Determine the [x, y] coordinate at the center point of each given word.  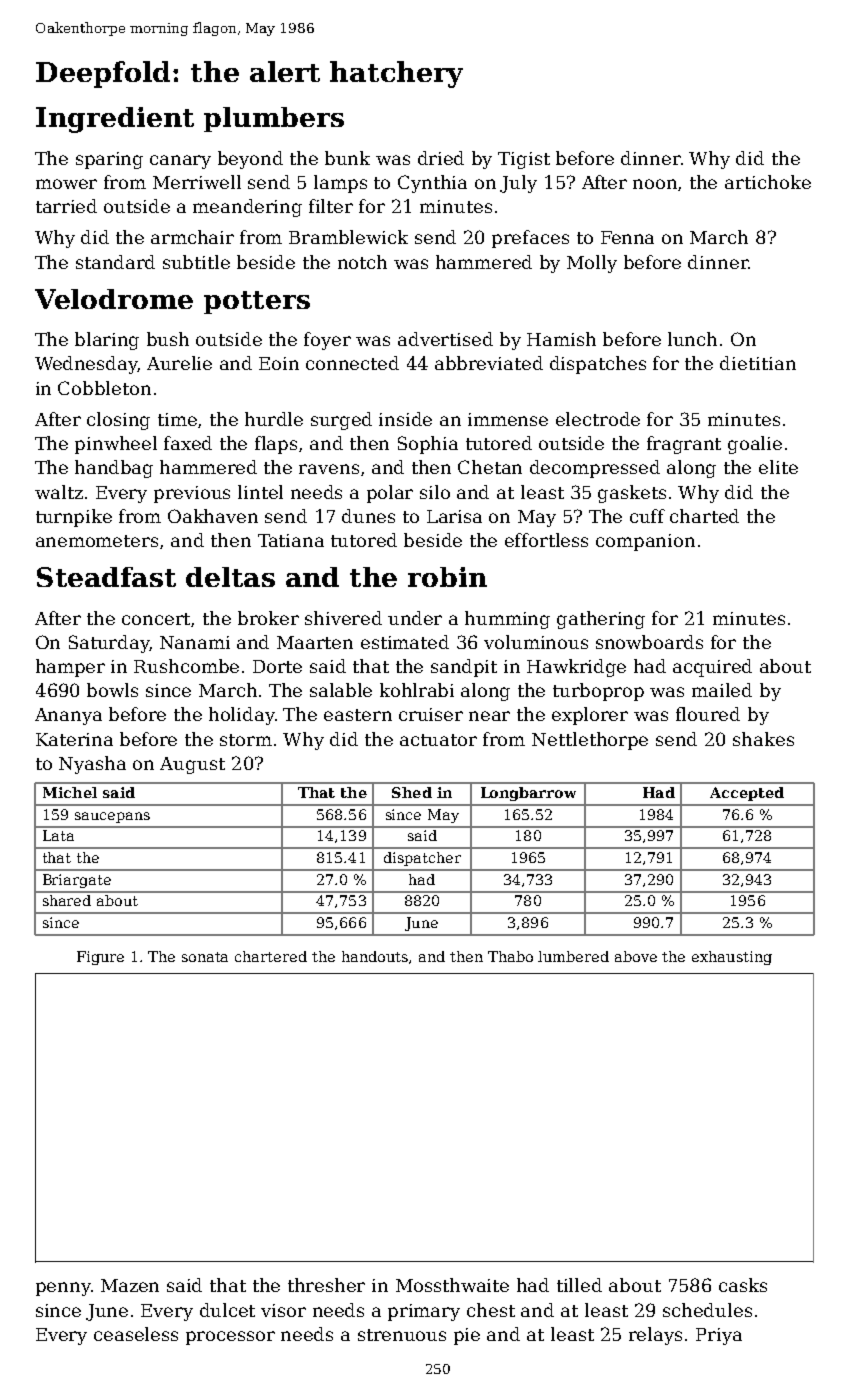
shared [67, 900]
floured [708, 714]
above [636, 956]
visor [283, 1310]
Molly [592, 264]
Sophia [428, 445]
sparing [109, 160]
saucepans [112, 817]
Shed [412, 792]
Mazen [130, 1285]
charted [704, 516]
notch [362, 262]
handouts [375, 956]
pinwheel [116, 445]
